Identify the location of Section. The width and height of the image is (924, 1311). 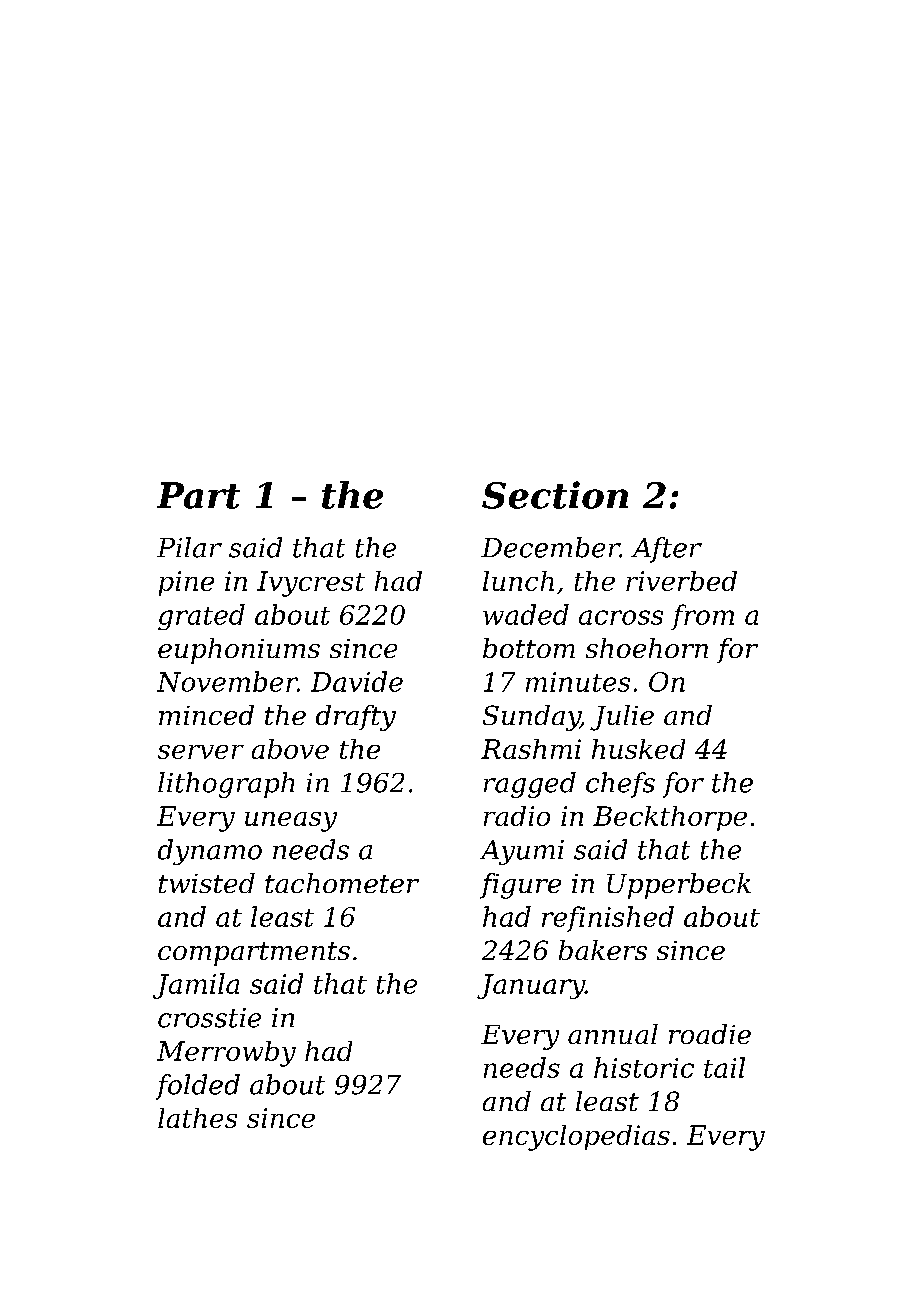
(555, 495).
